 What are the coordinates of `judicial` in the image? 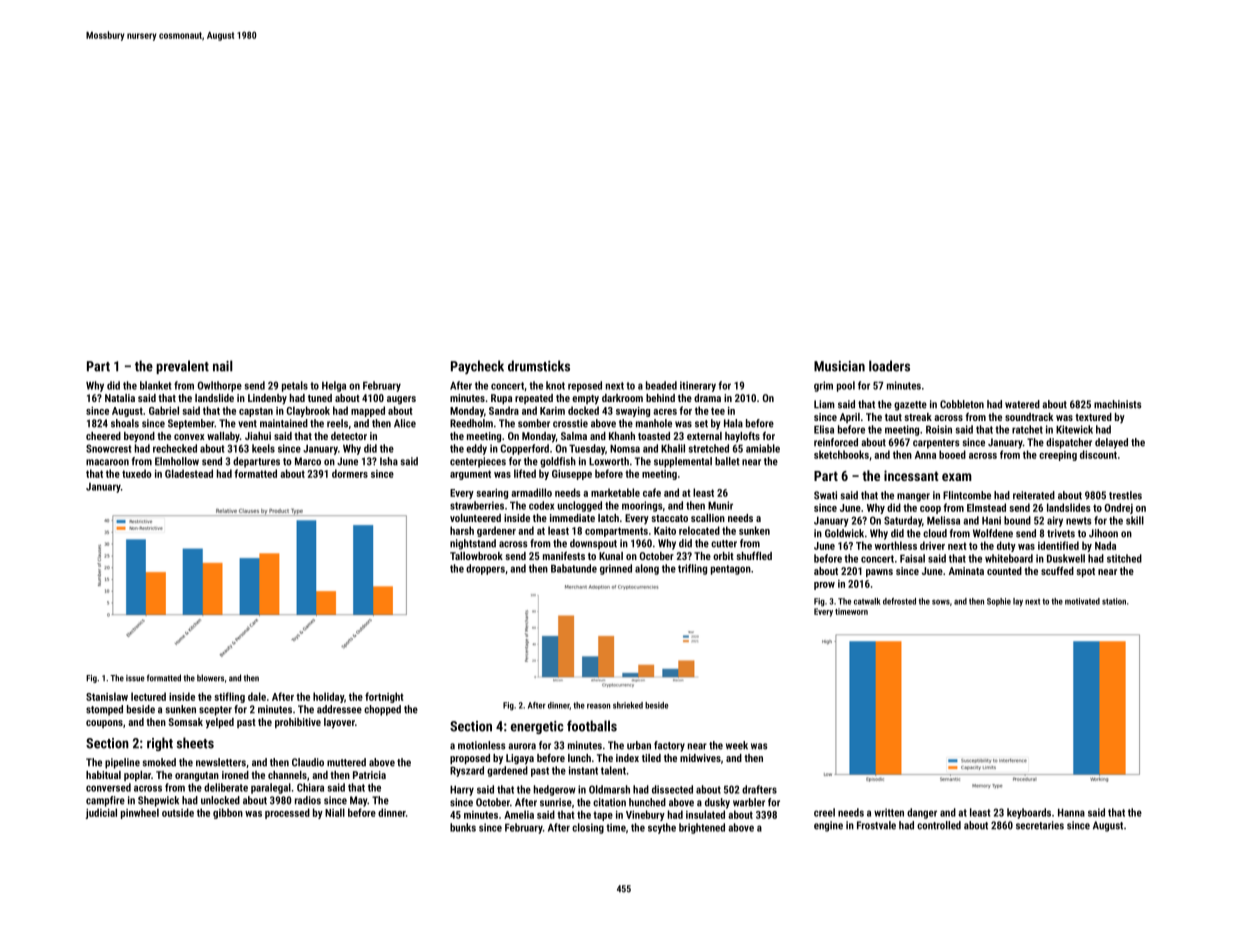 It's located at (101, 813).
